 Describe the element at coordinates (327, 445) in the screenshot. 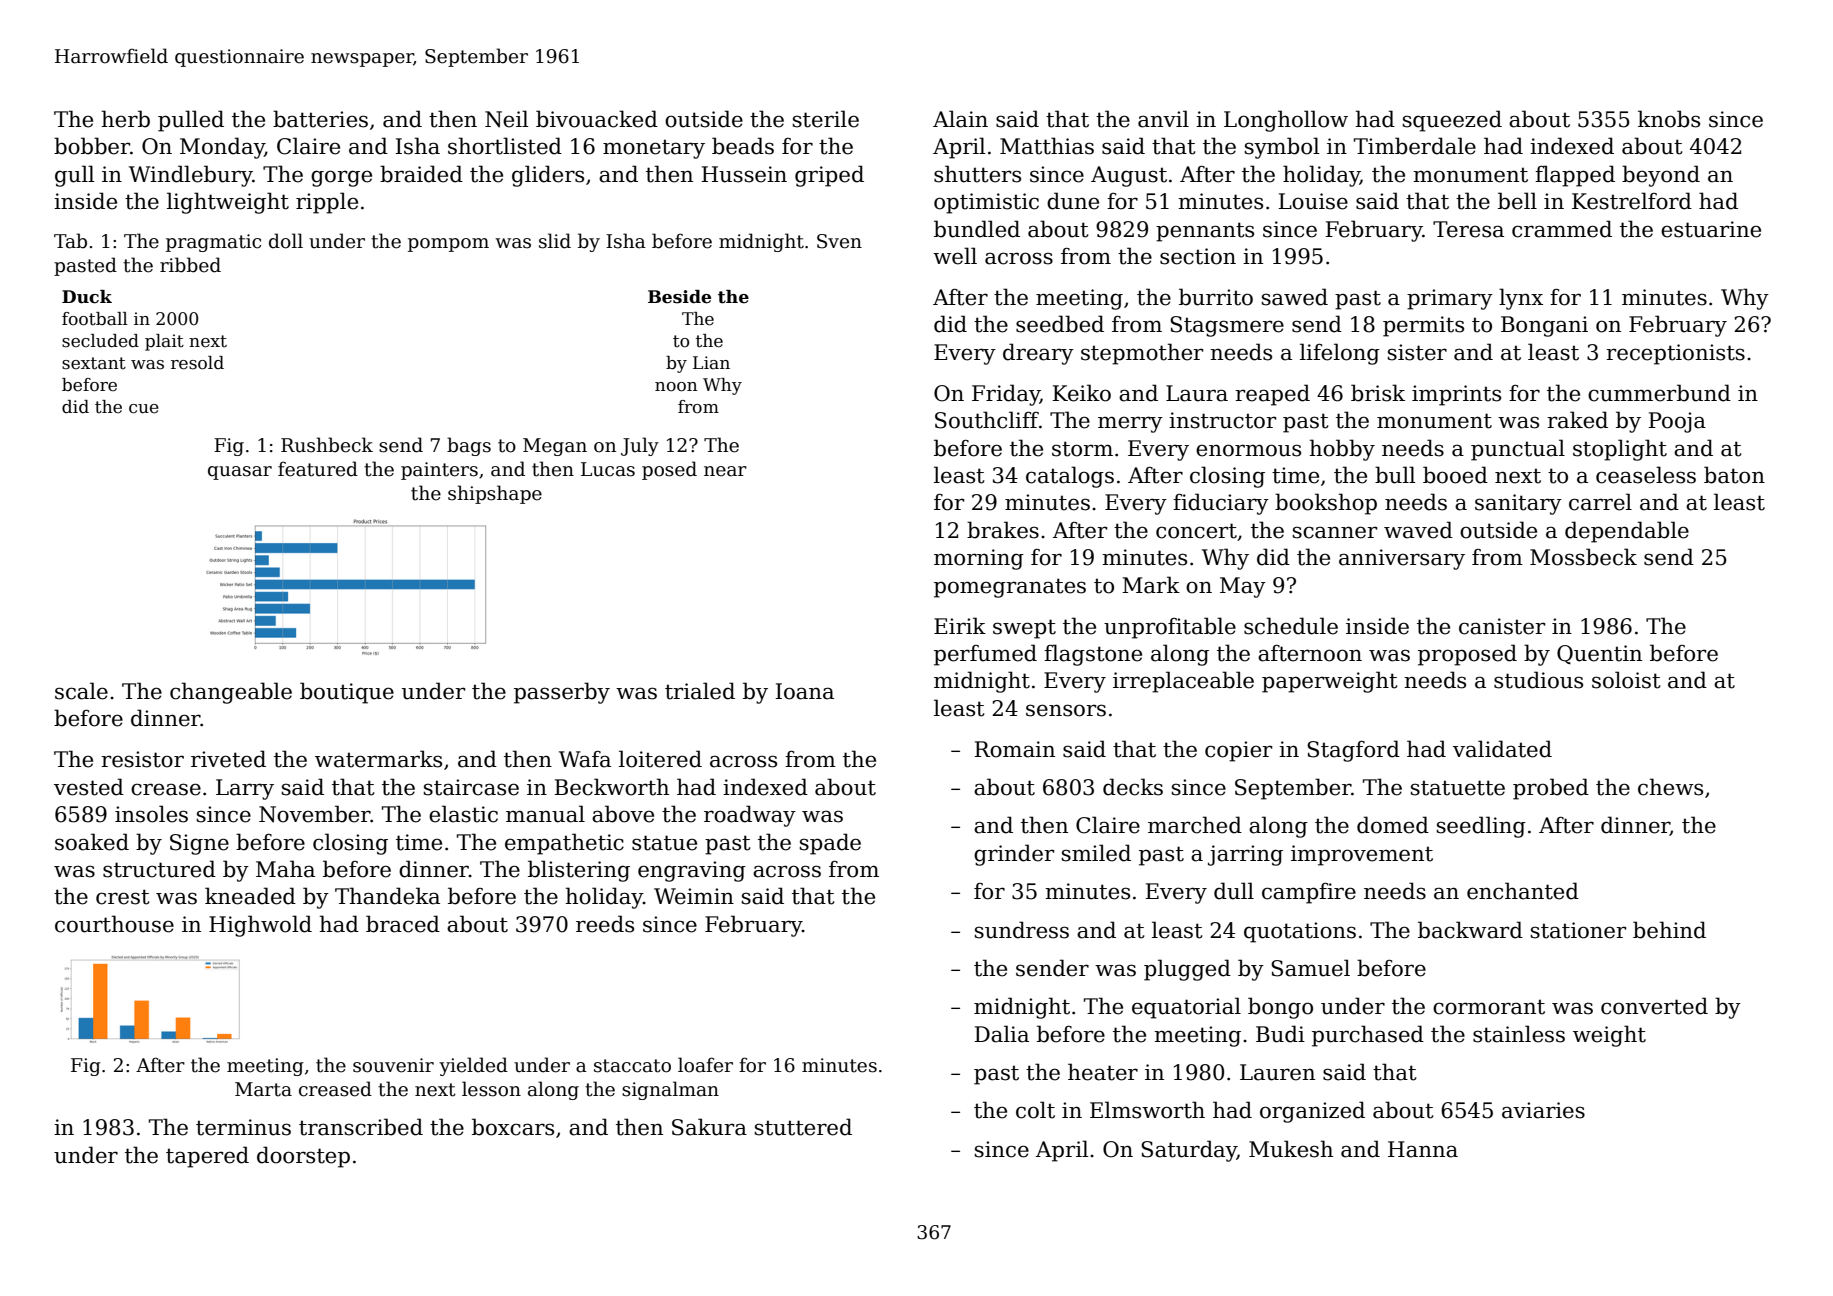

I see `Rushbeck` at that location.
